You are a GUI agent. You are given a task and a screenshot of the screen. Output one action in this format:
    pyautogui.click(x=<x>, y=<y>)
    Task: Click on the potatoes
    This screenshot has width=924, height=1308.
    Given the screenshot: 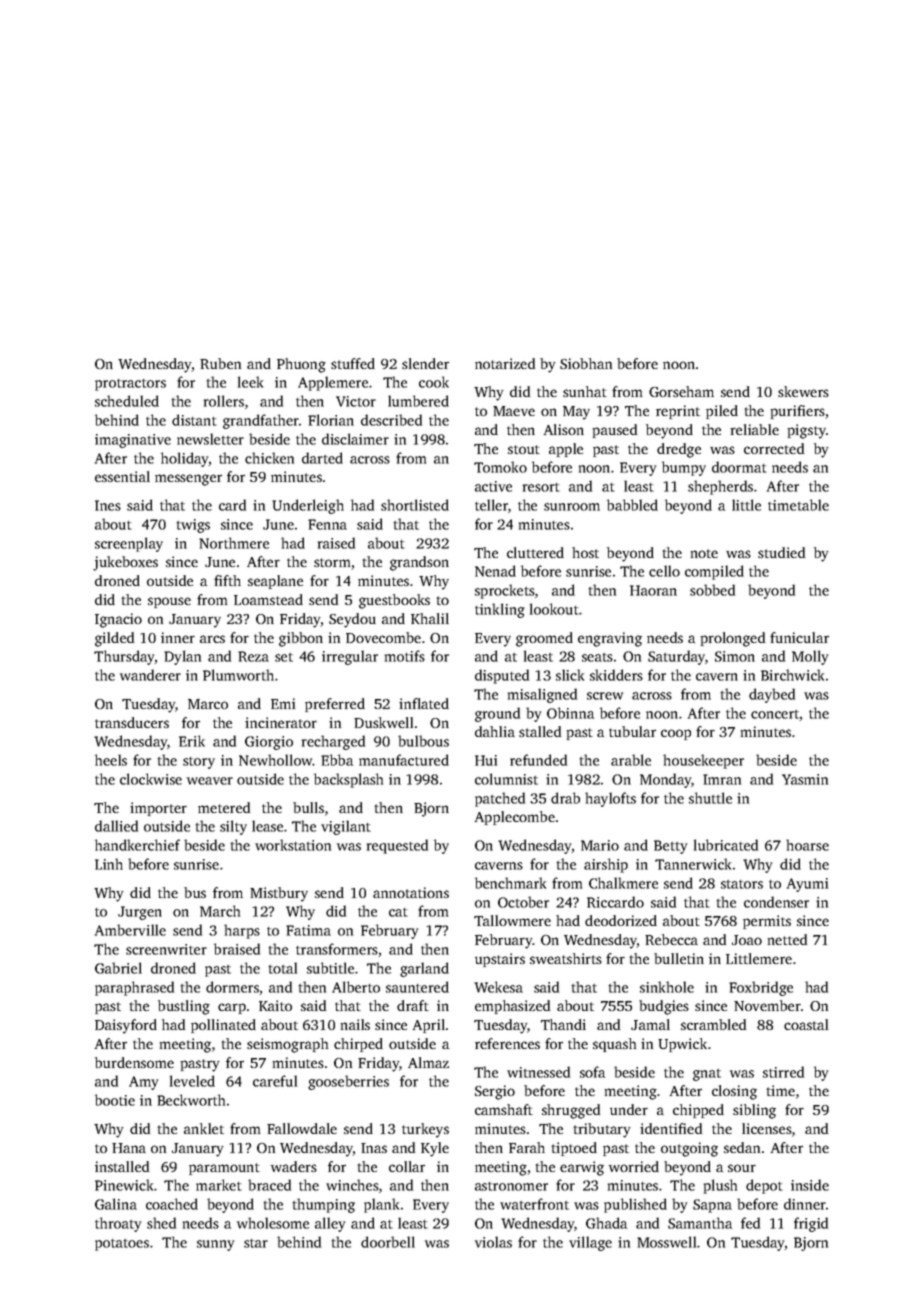 What is the action you would take?
    pyautogui.click(x=122, y=1245)
